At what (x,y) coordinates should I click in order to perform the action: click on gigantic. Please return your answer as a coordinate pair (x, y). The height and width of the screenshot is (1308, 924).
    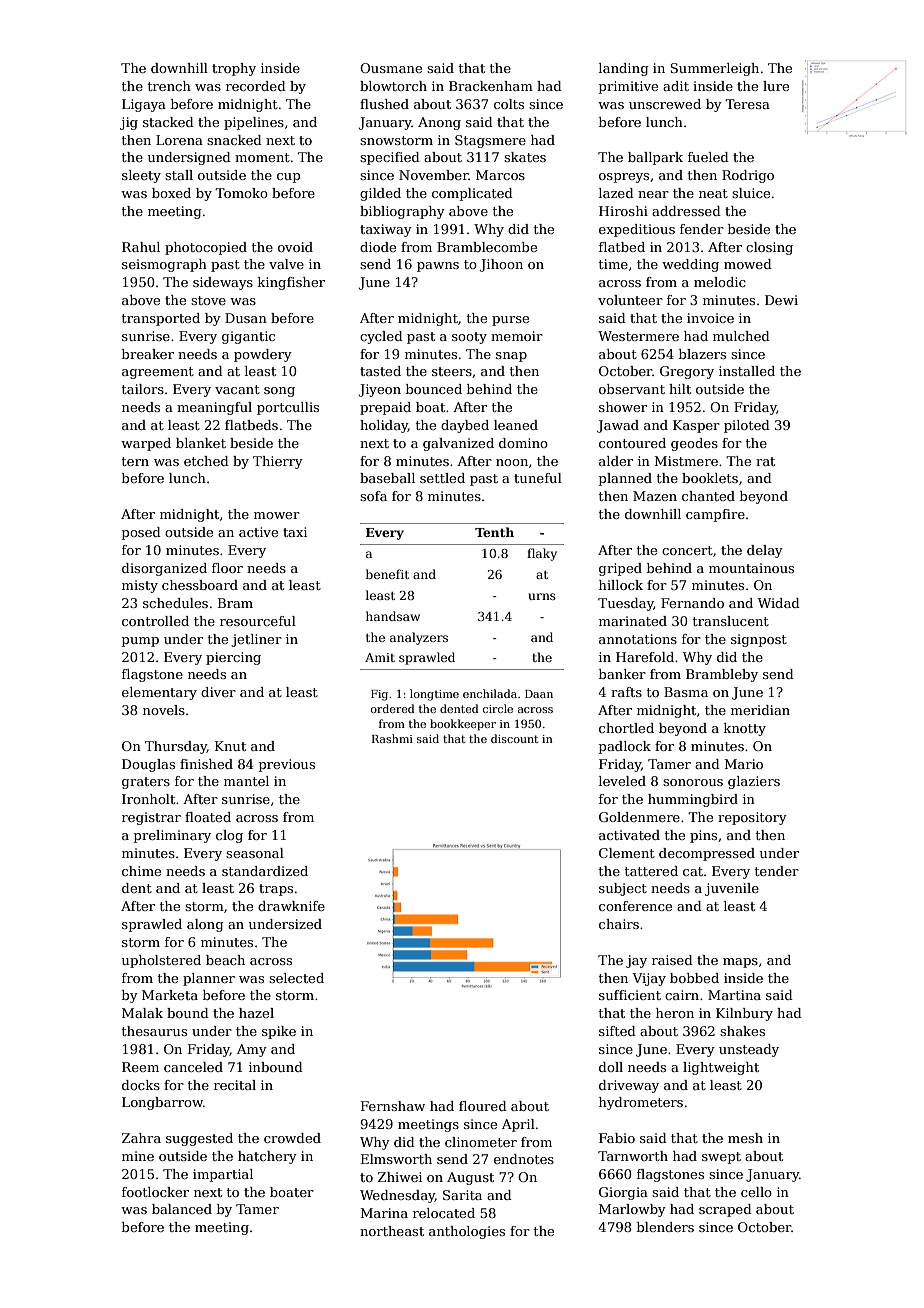
    Looking at the image, I should click on (248, 337).
